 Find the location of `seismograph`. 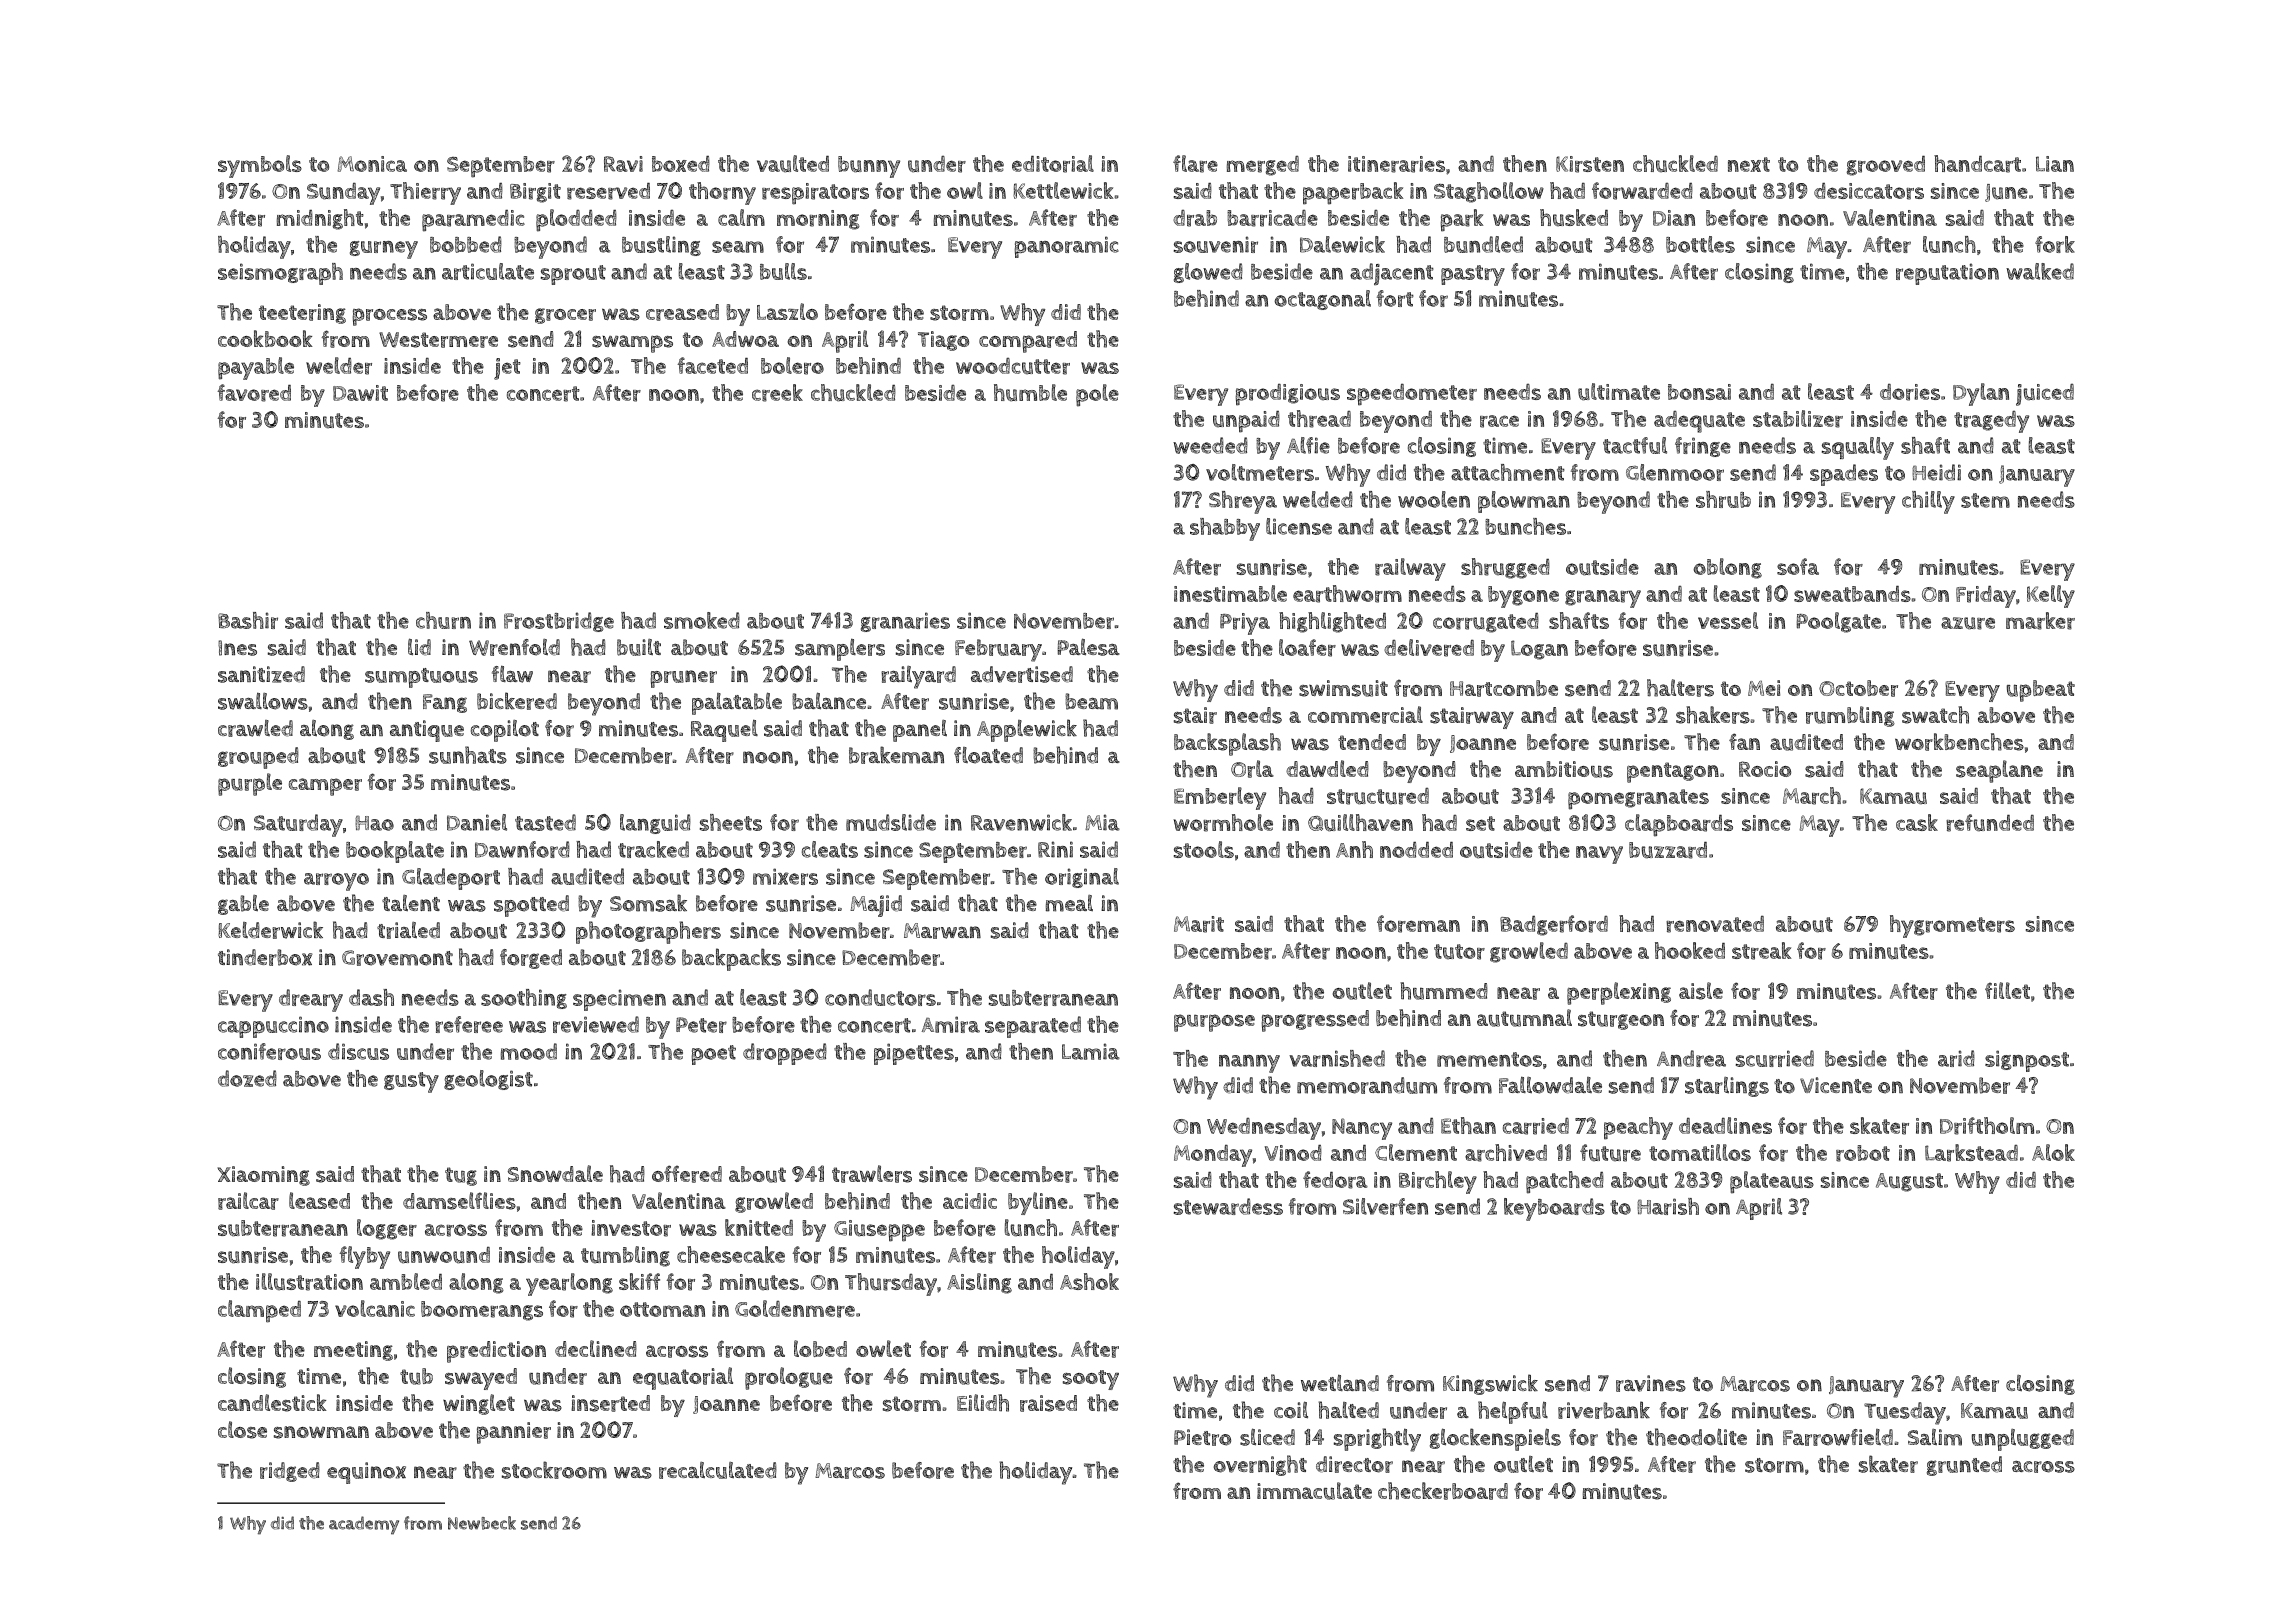

seismograph is located at coordinates (280, 274).
